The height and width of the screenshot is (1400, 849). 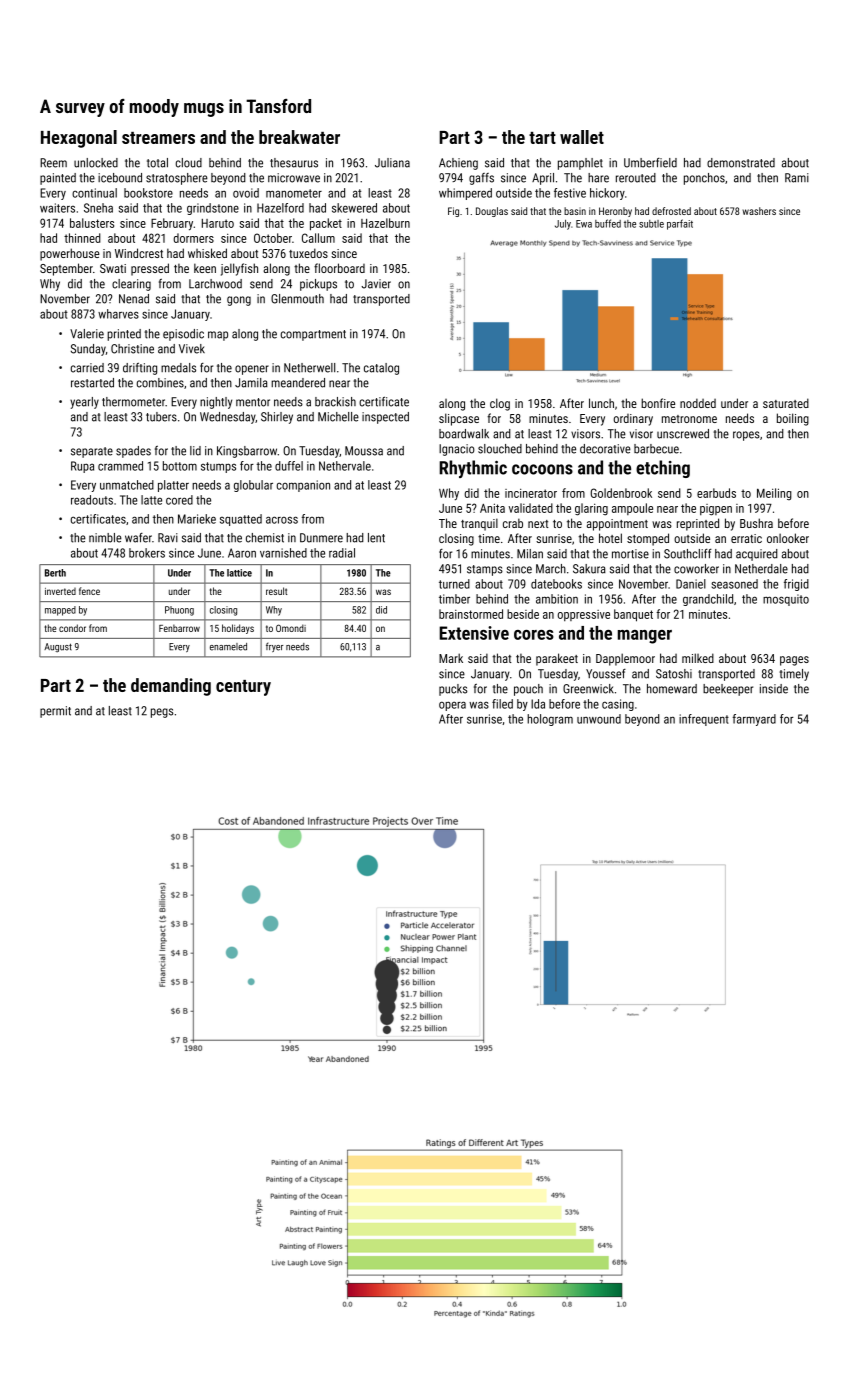 What do you see at coordinates (162, 713) in the screenshot?
I see `pegs` at bounding box center [162, 713].
